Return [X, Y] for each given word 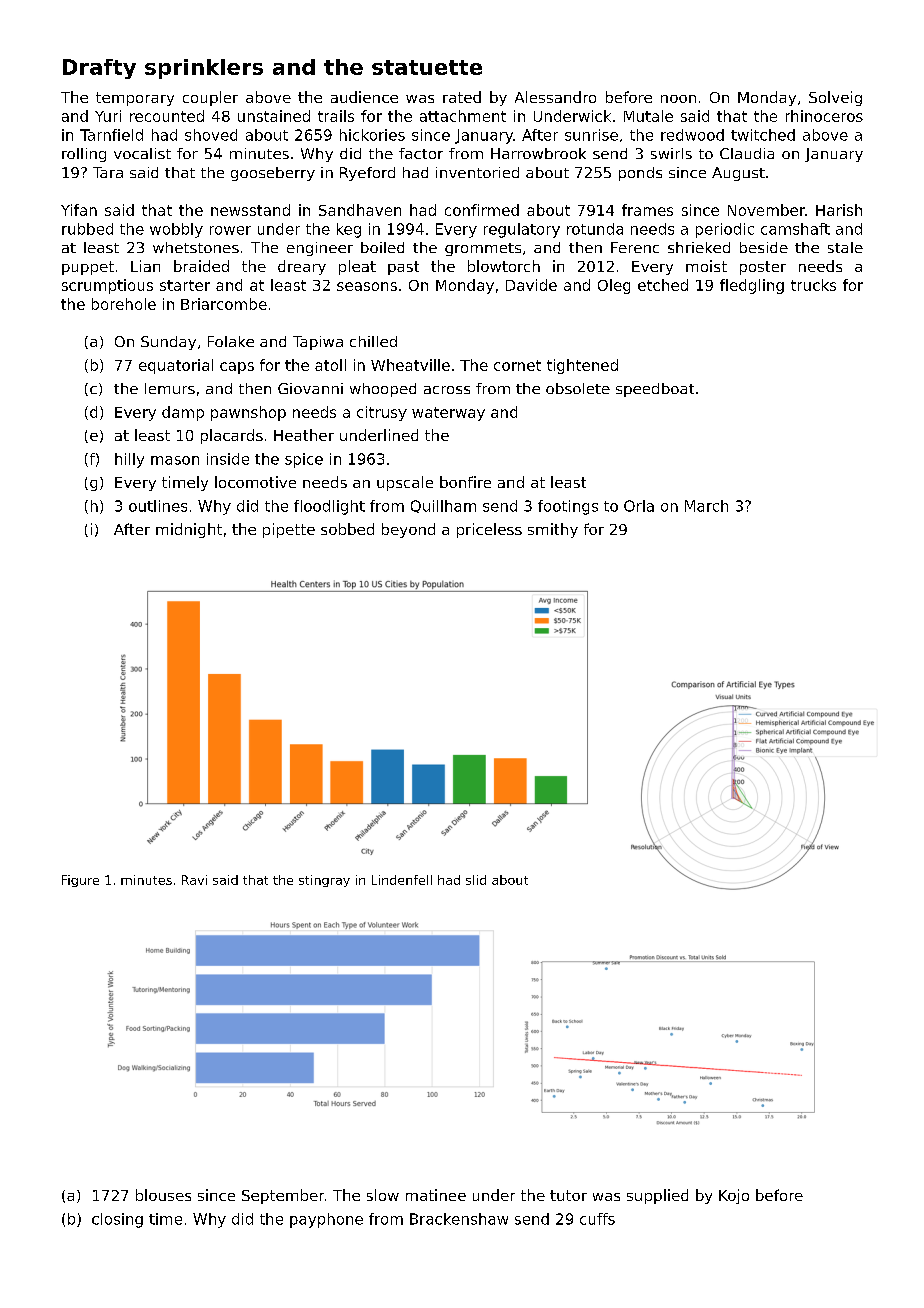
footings [568, 507]
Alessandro [555, 97]
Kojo [734, 1196]
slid [476, 880]
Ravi [194, 880]
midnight [189, 530]
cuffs [597, 1219]
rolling [84, 155]
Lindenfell [402, 880]
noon [678, 99]
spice [304, 460]
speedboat [655, 390]
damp [183, 413]
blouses [163, 1195]
